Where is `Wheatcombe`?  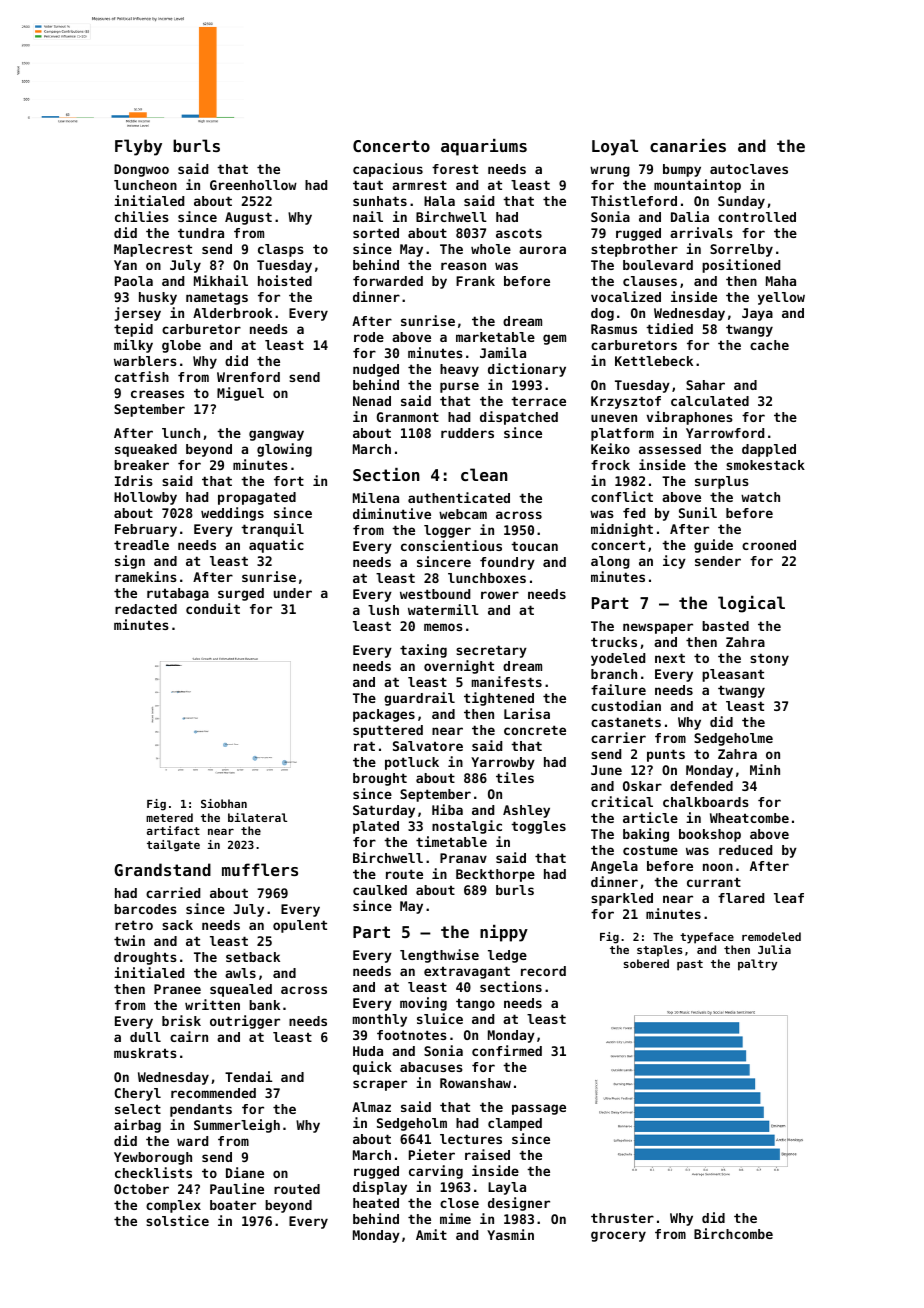 Wheatcombe is located at coordinates (749, 818).
